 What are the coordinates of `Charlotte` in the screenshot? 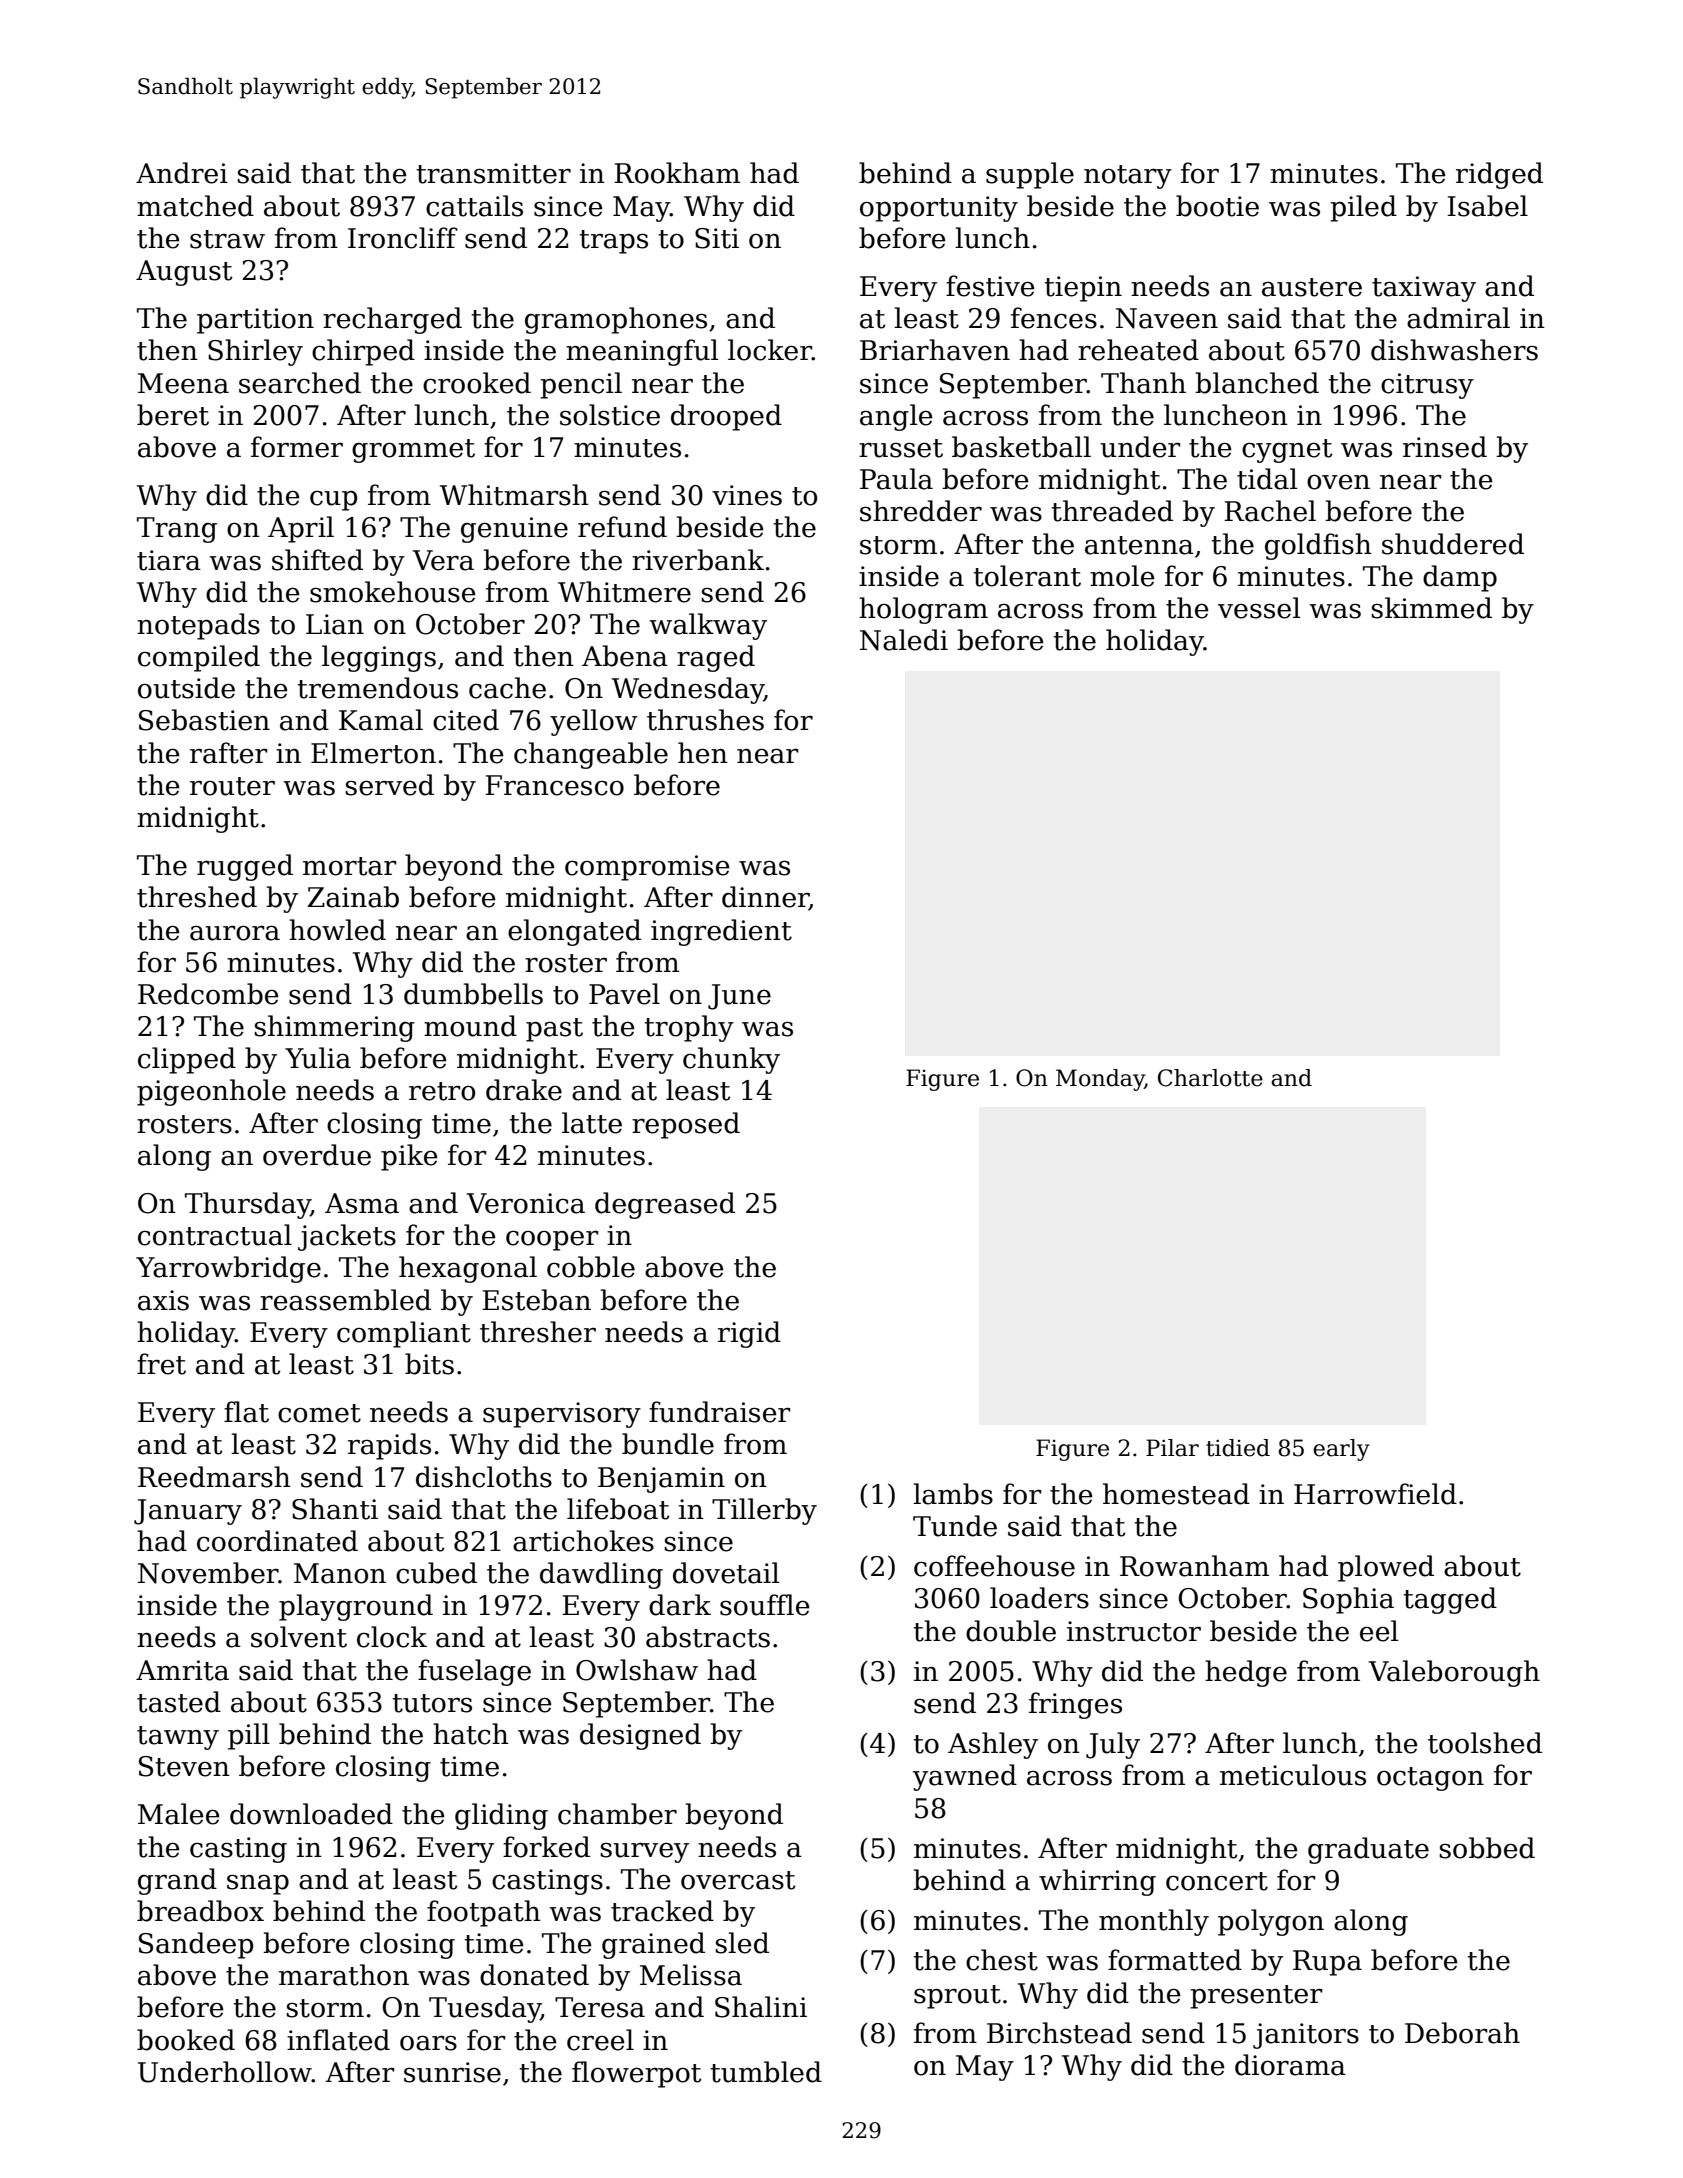 It's located at (1210, 1078).
